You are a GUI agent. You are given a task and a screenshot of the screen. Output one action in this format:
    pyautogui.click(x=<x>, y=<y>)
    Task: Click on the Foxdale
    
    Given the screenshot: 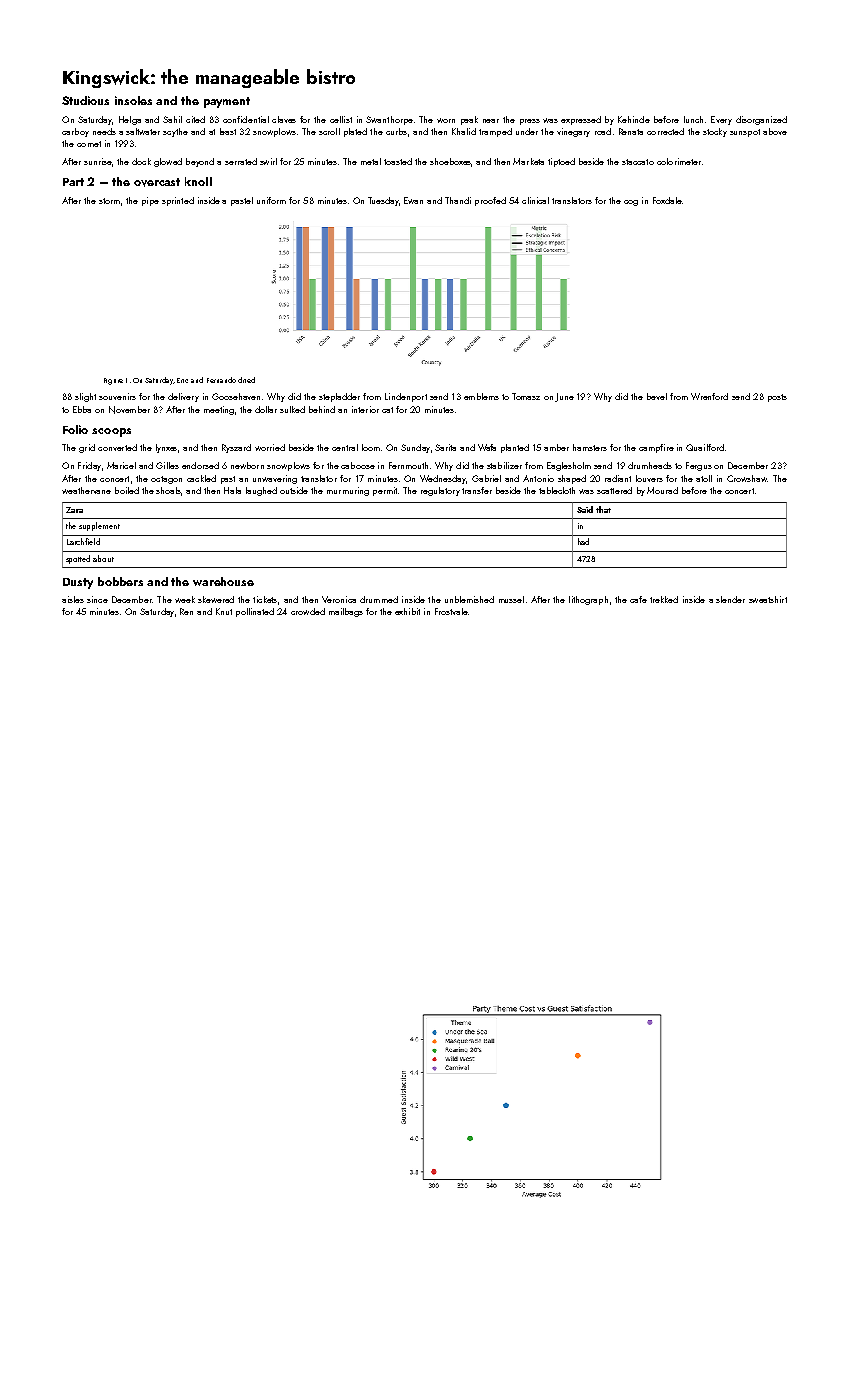 What is the action you would take?
    pyautogui.click(x=667, y=200)
